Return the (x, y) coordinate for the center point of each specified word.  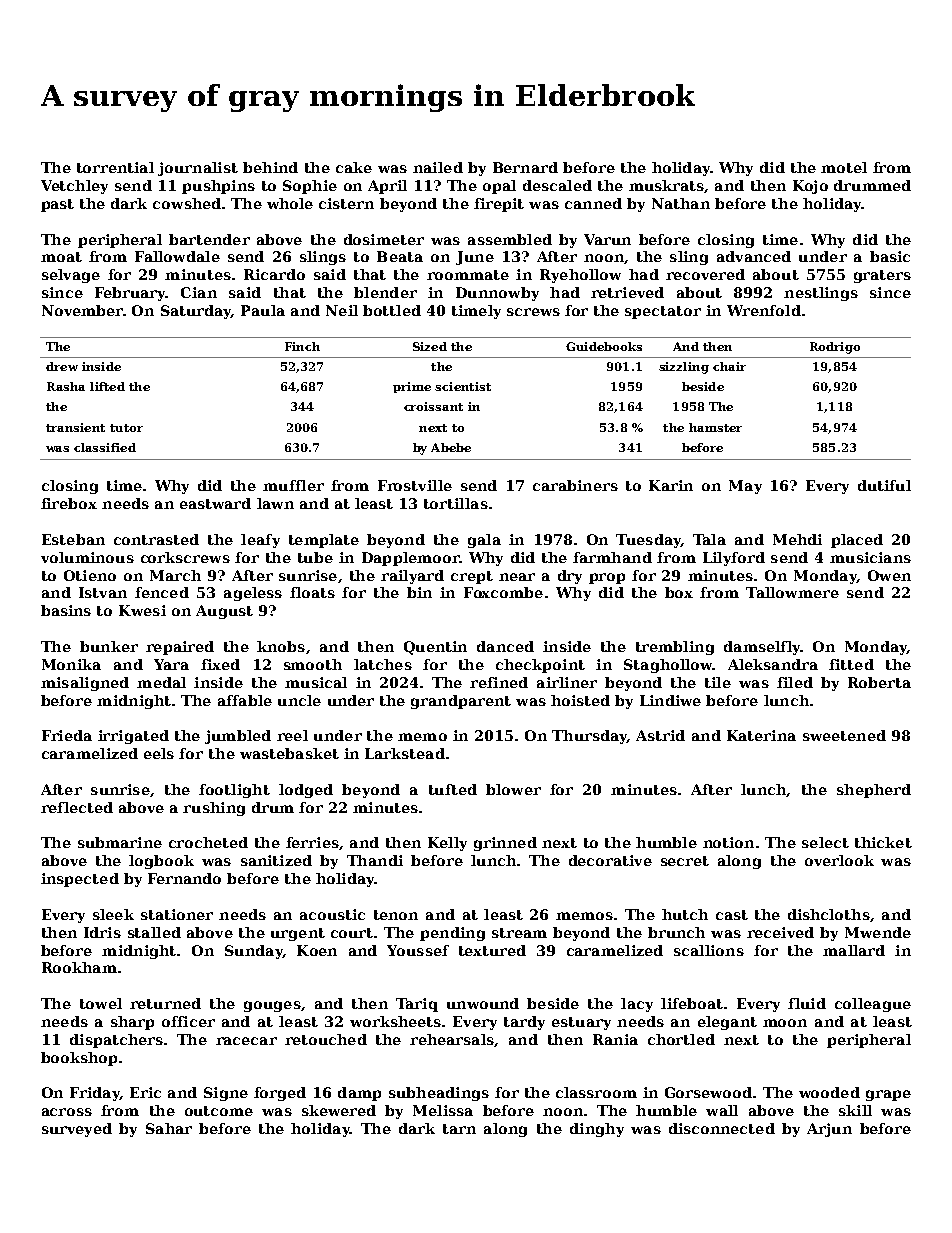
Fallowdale (177, 256)
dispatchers (116, 1041)
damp (359, 1094)
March (175, 575)
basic (890, 256)
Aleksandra (773, 664)
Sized (430, 346)
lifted (107, 386)
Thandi (375, 860)
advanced (754, 256)
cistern (346, 203)
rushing (214, 809)
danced (505, 646)
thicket (883, 842)
